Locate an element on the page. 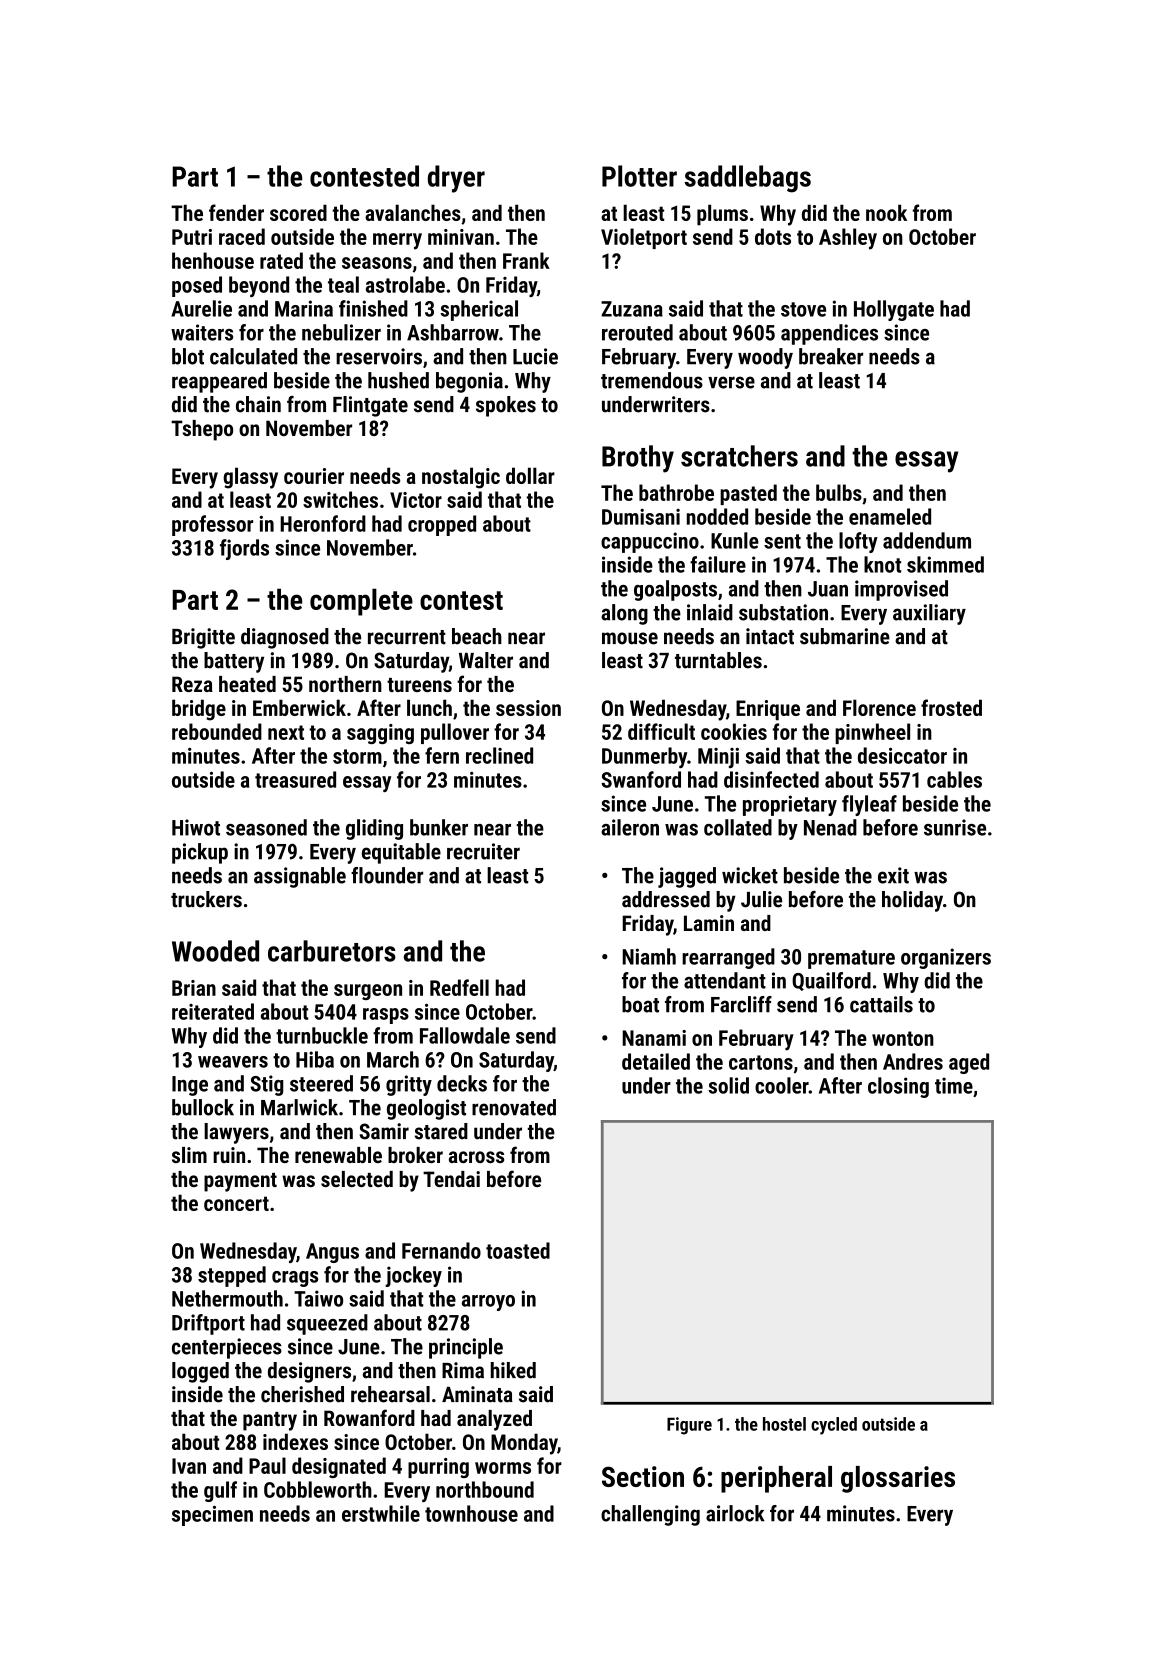 The height and width of the page is (1654, 1165). fender is located at coordinates (236, 212).
